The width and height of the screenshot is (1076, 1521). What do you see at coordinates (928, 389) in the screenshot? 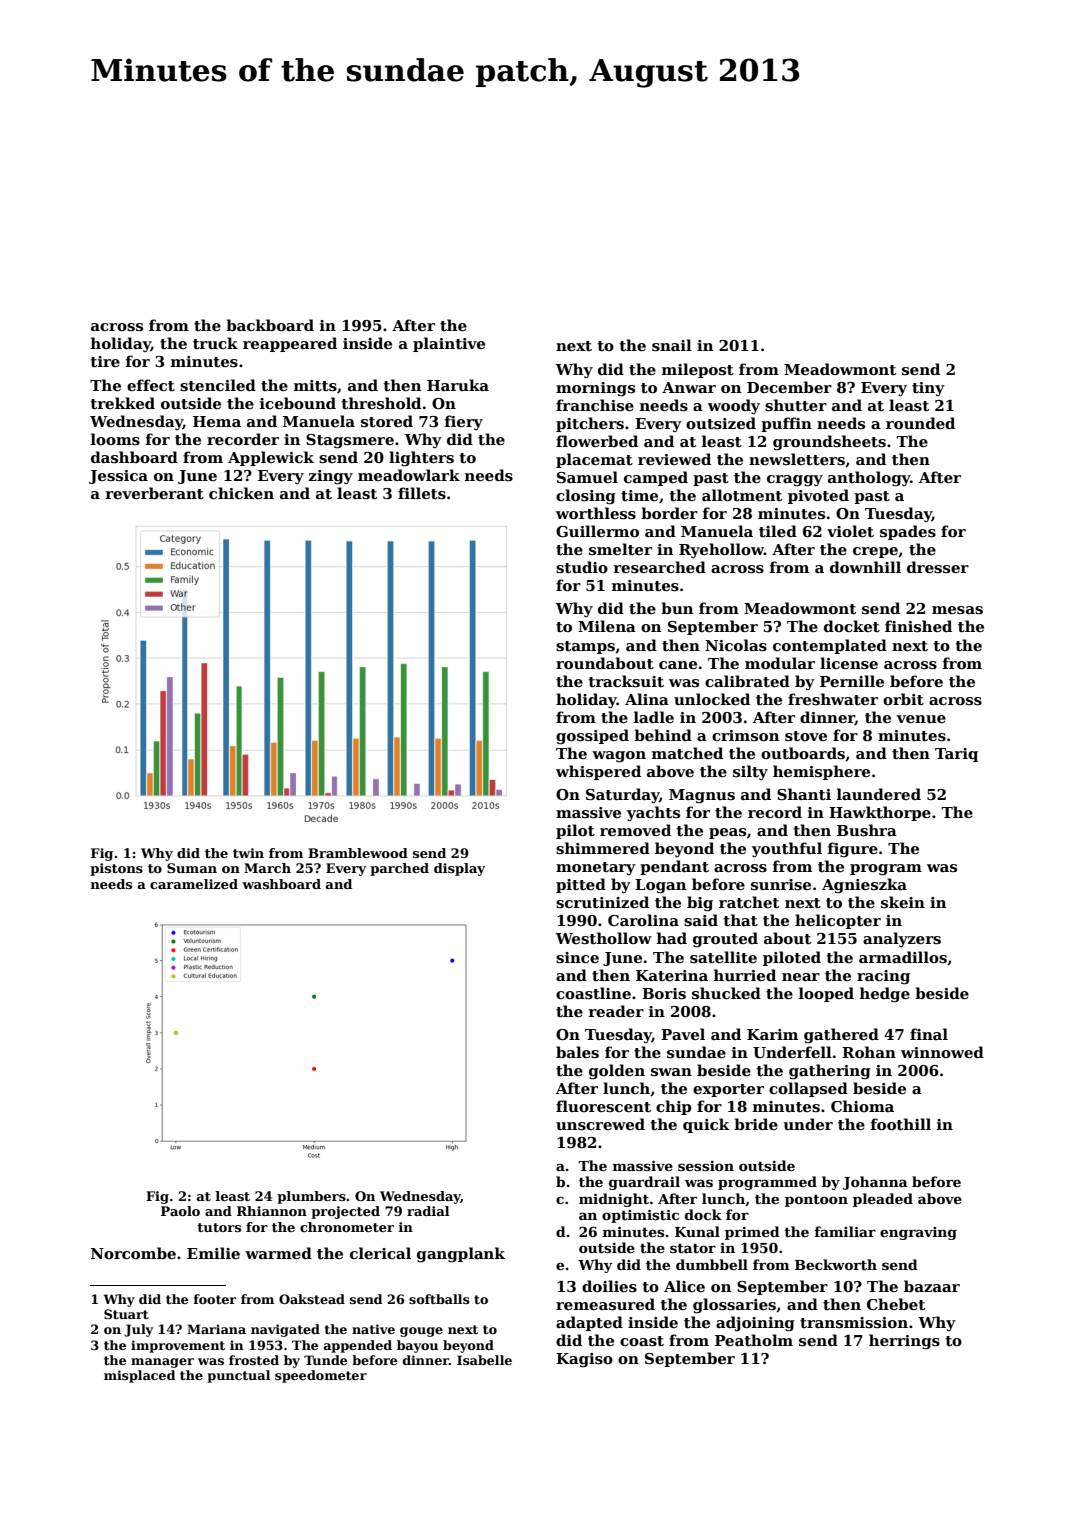
I see `tiny` at bounding box center [928, 389].
